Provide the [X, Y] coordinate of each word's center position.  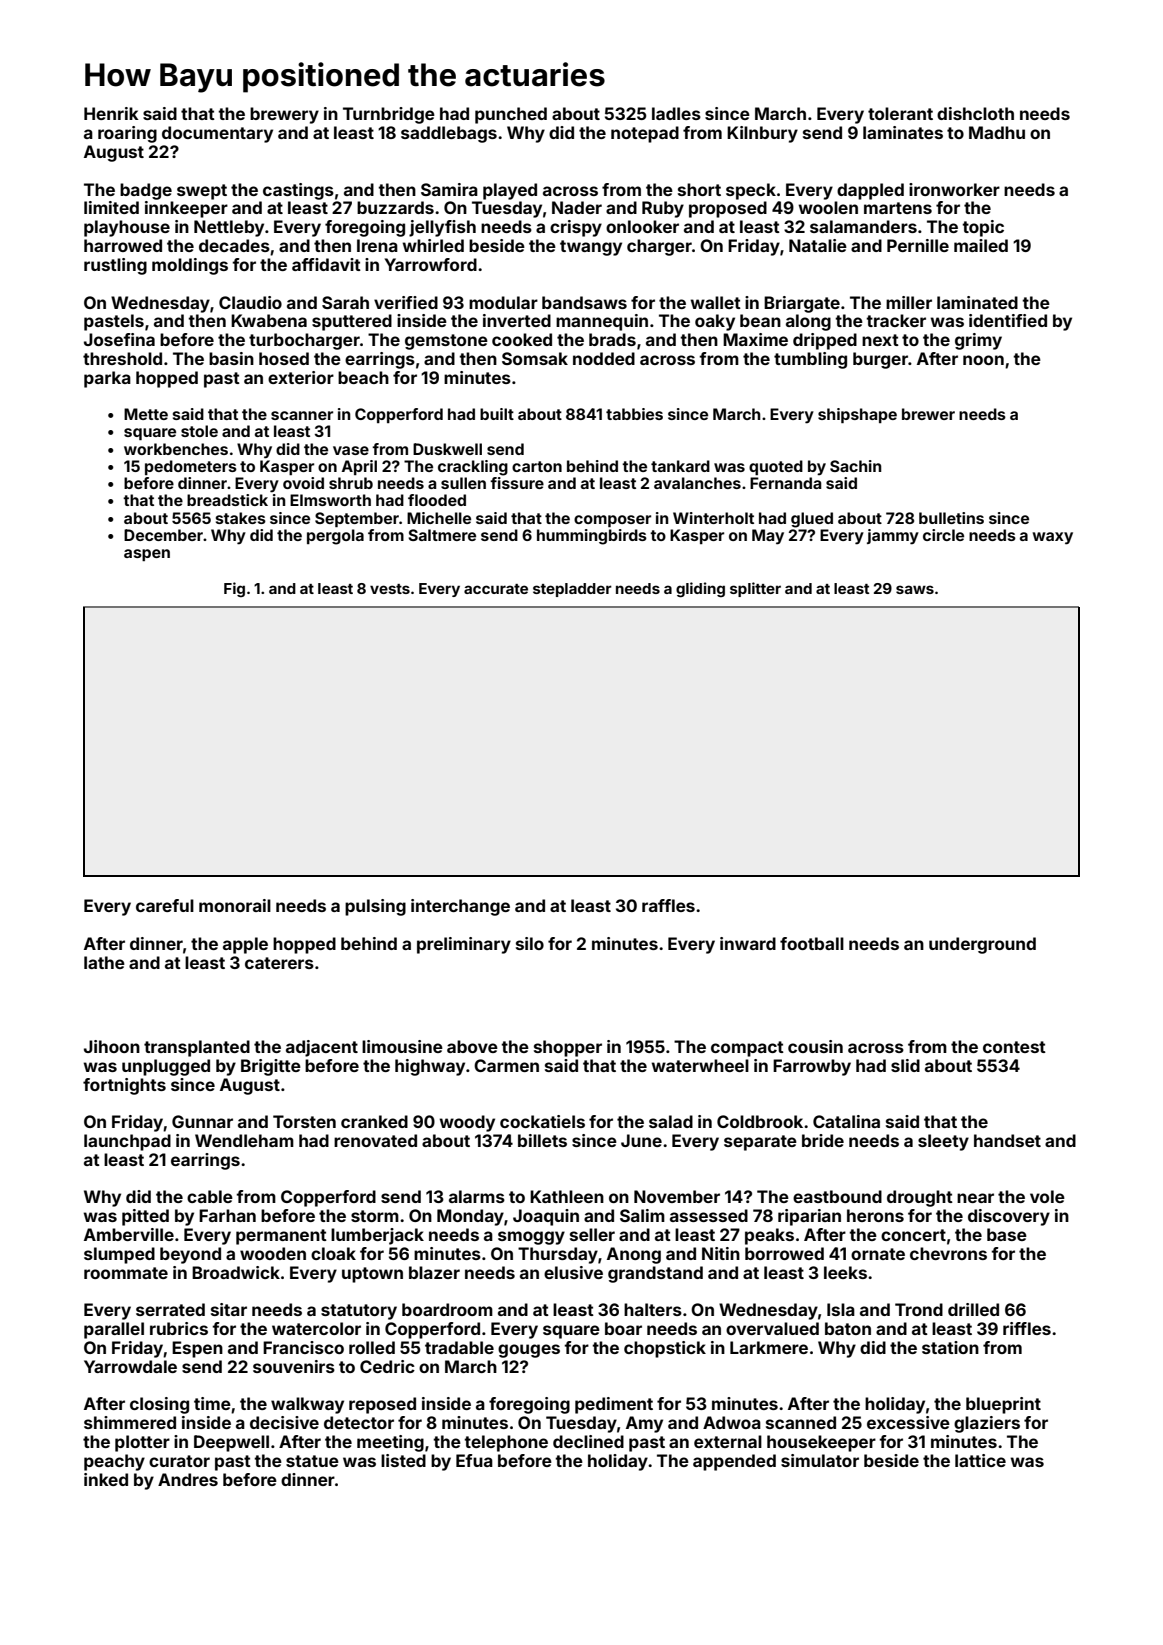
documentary [217, 134]
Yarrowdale [130, 1366]
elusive [573, 1272]
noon [983, 360]
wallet [715, 302]
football [812, 943]
